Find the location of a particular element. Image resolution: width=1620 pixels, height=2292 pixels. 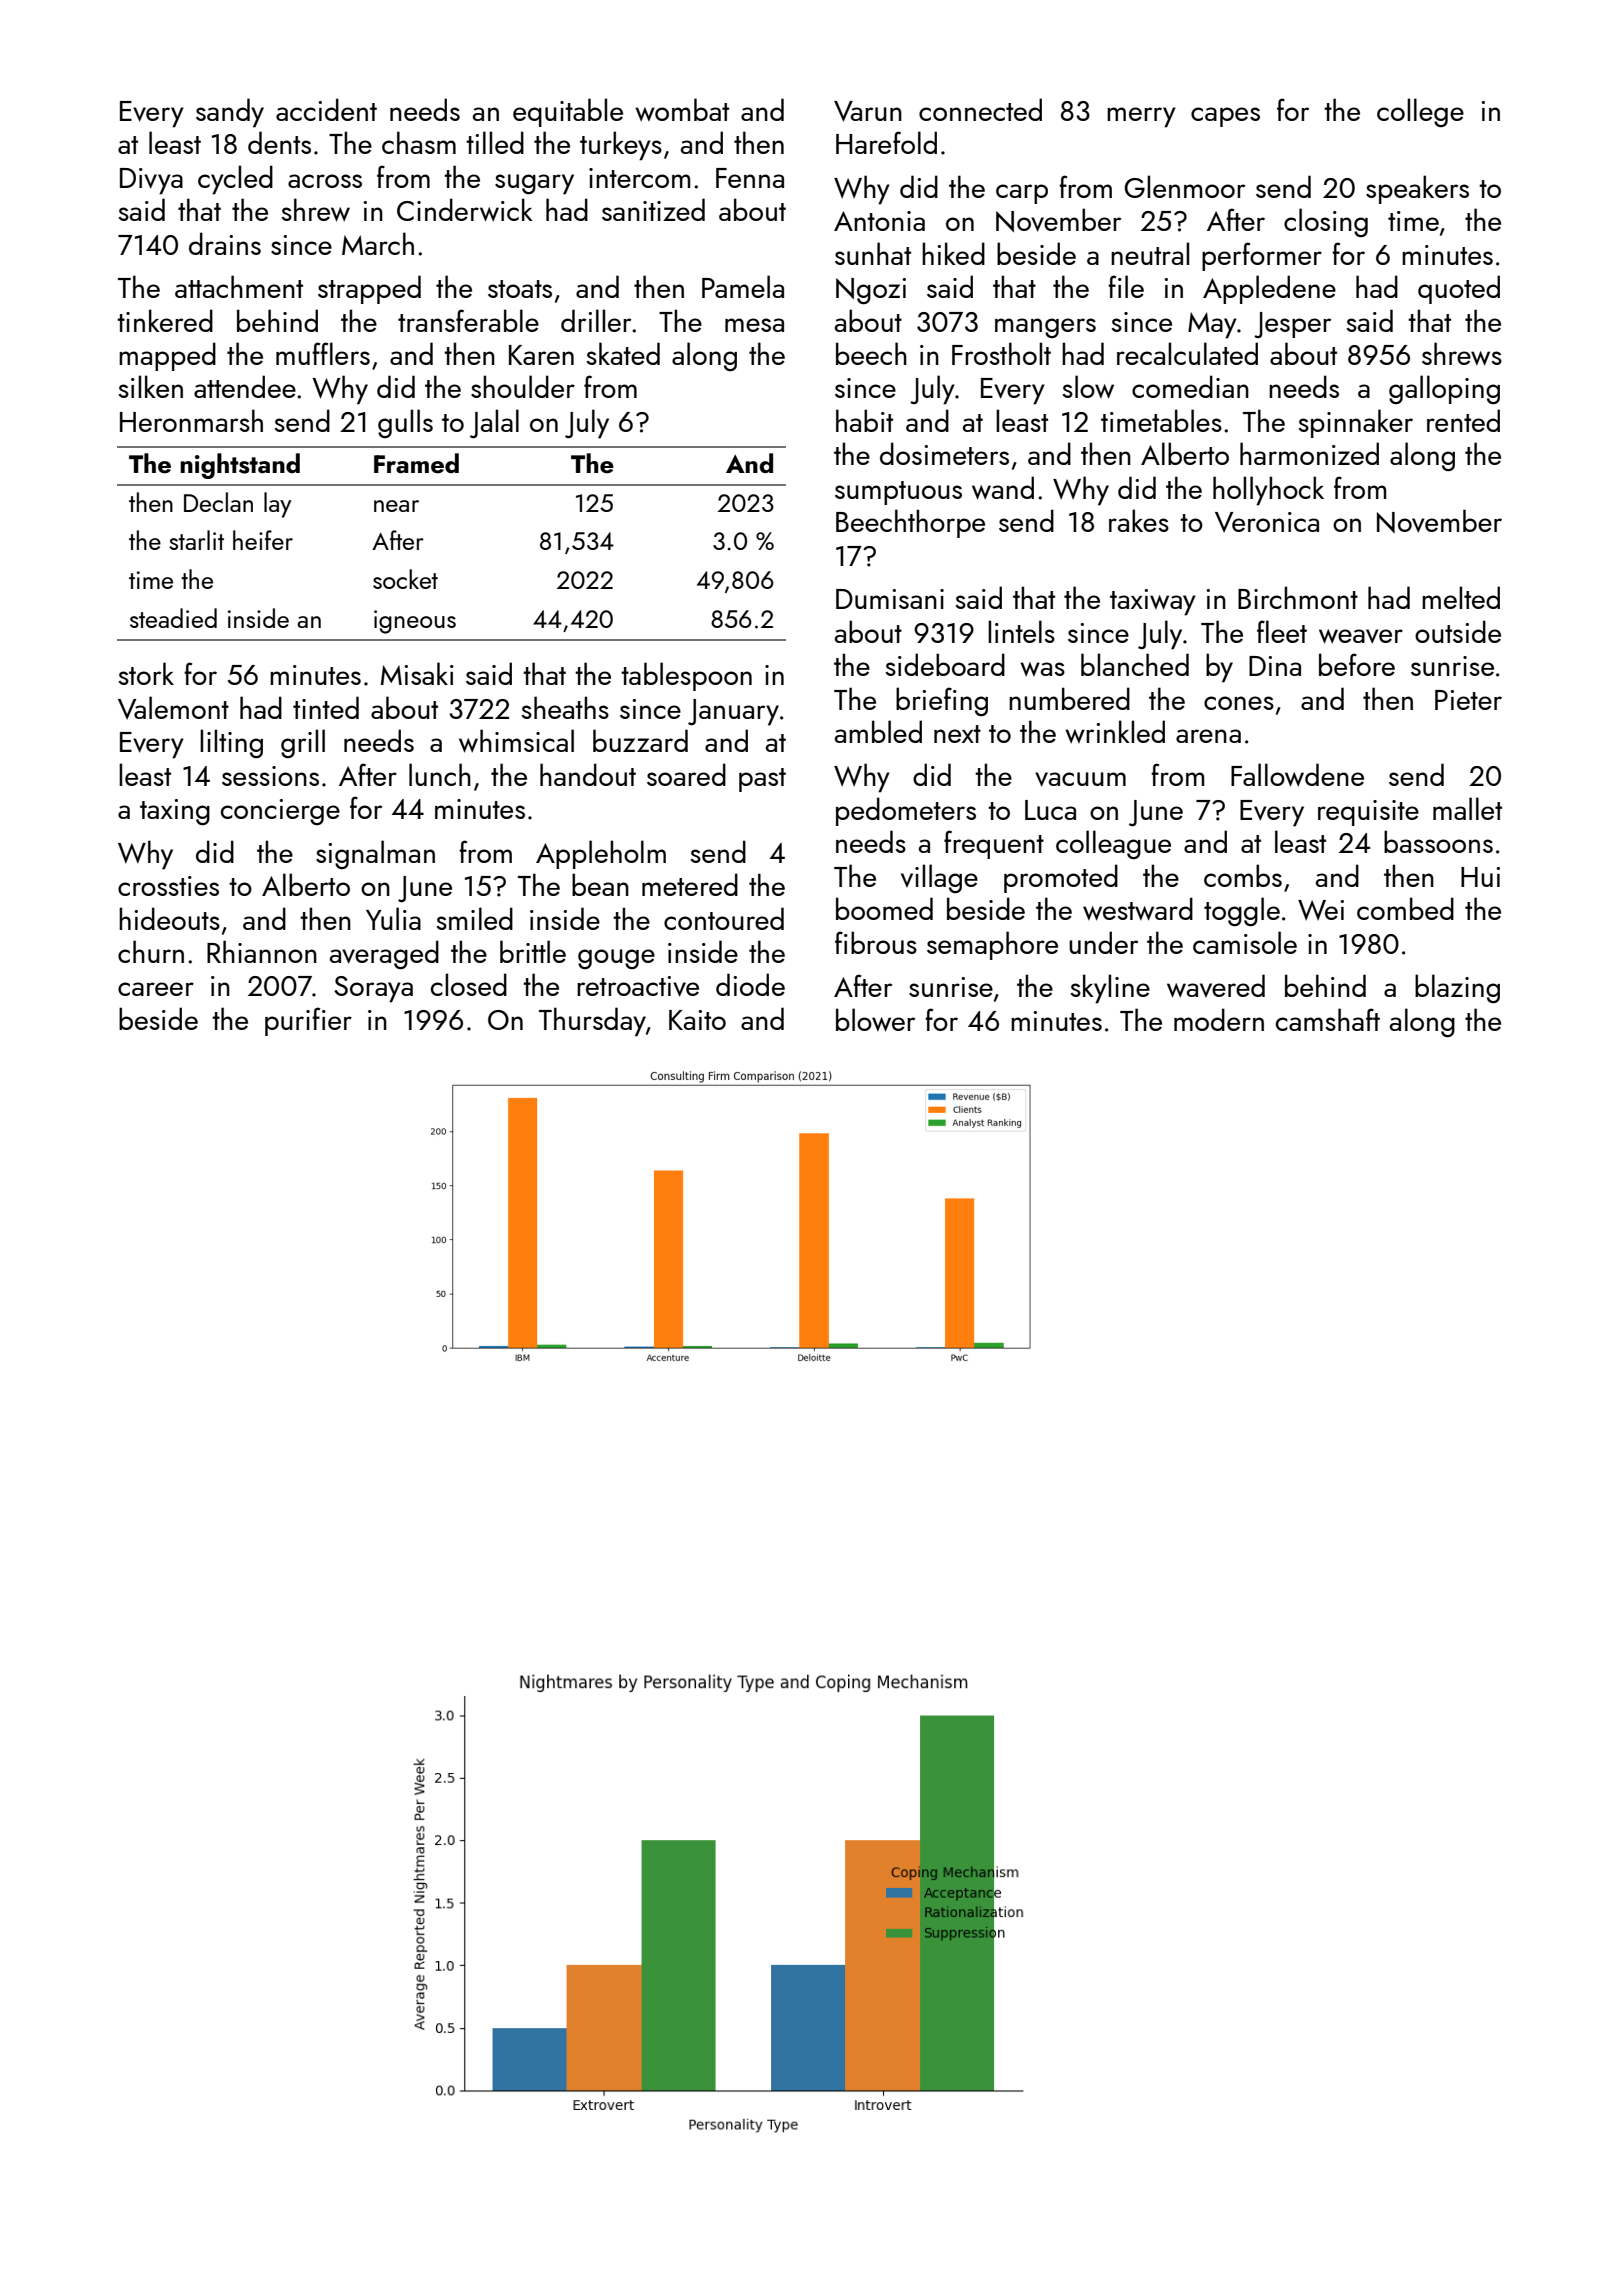

equitable is located at coordinates (568, 112).
